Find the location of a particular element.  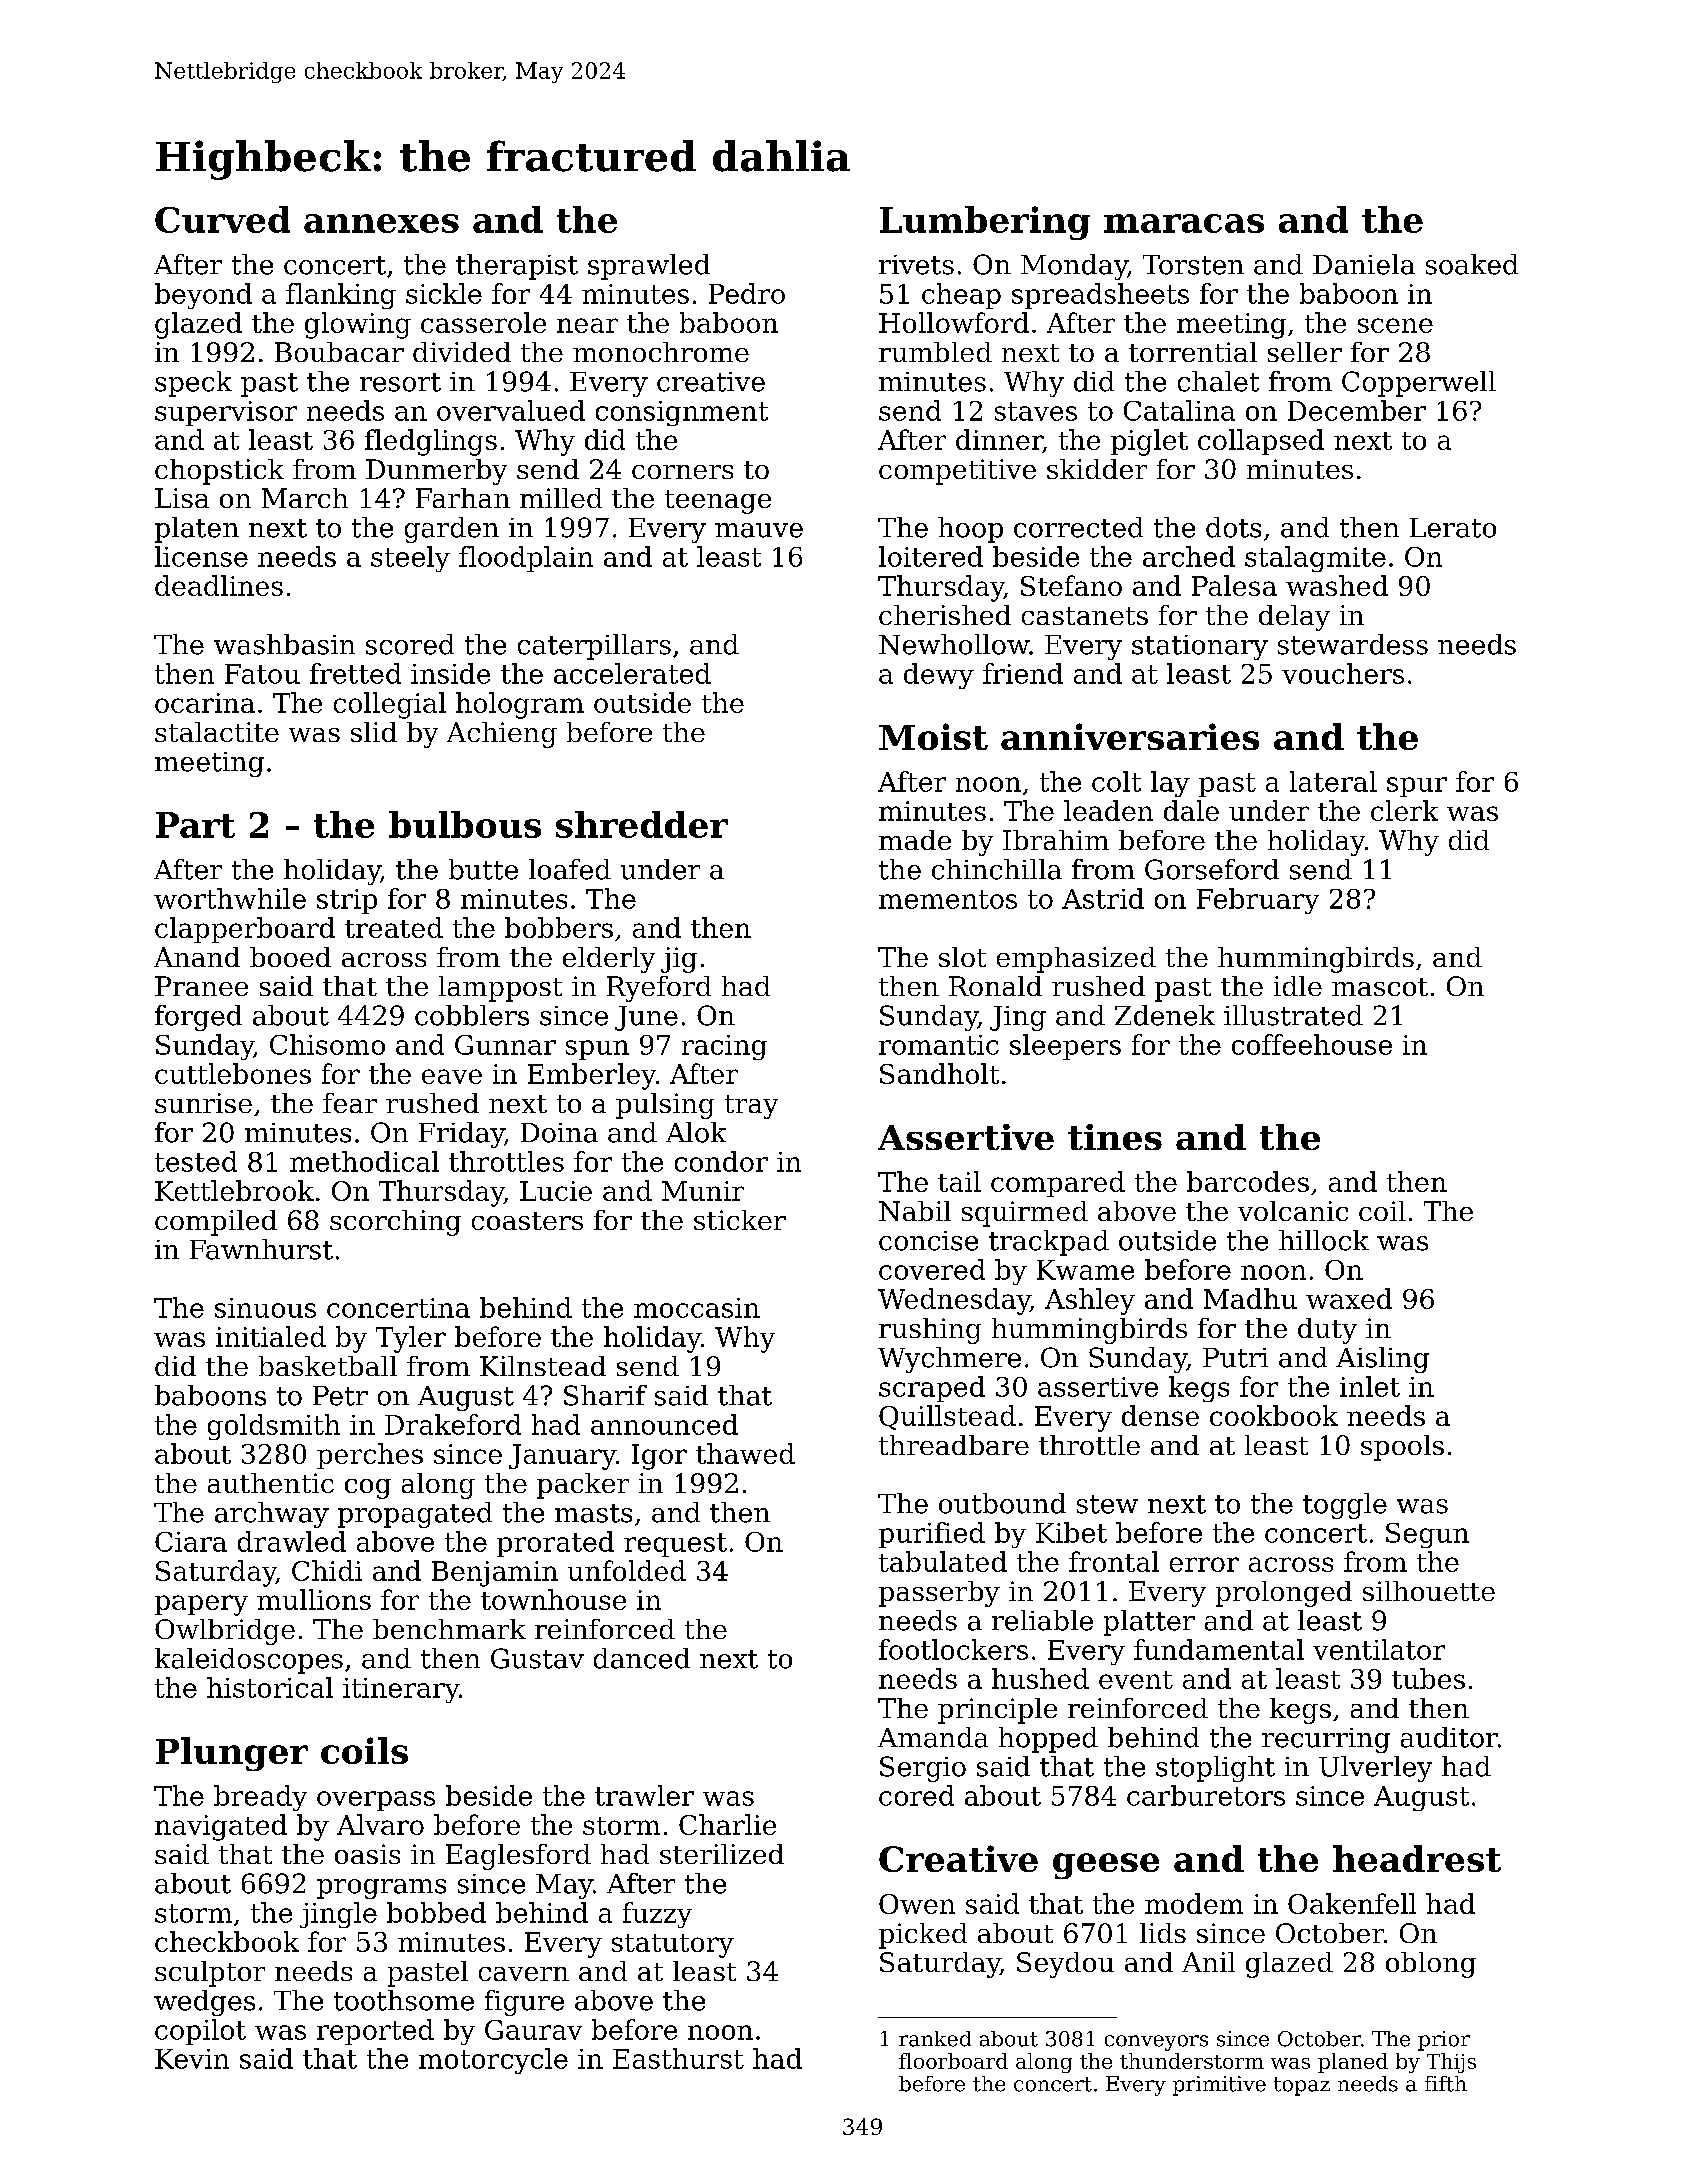

Lumbering is located at coordinates (985, 223).
